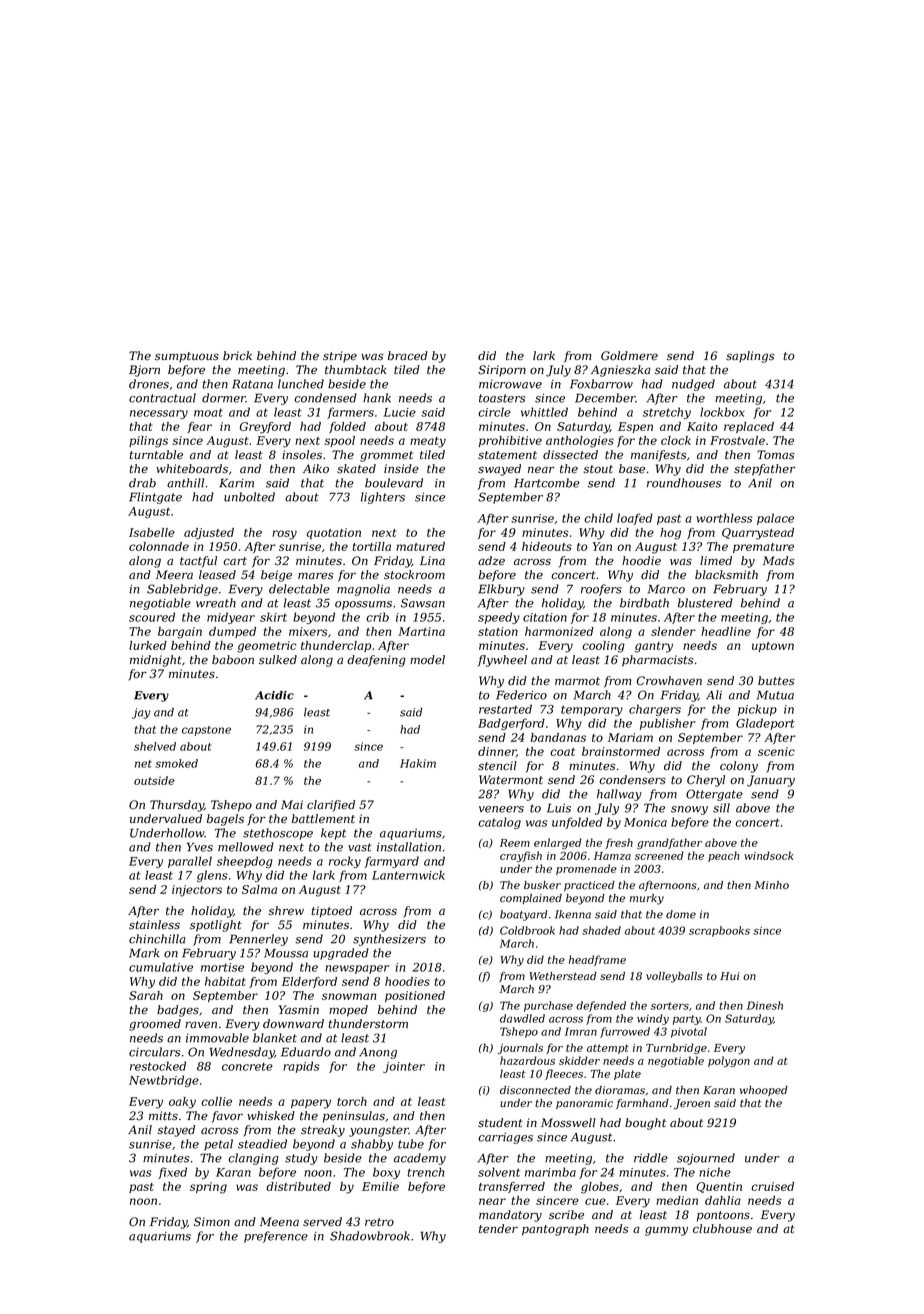 The image size is (924, 1314). Describe the element at coordinates (502, 661) in the screenshot. I see `flywheel` at that location.
